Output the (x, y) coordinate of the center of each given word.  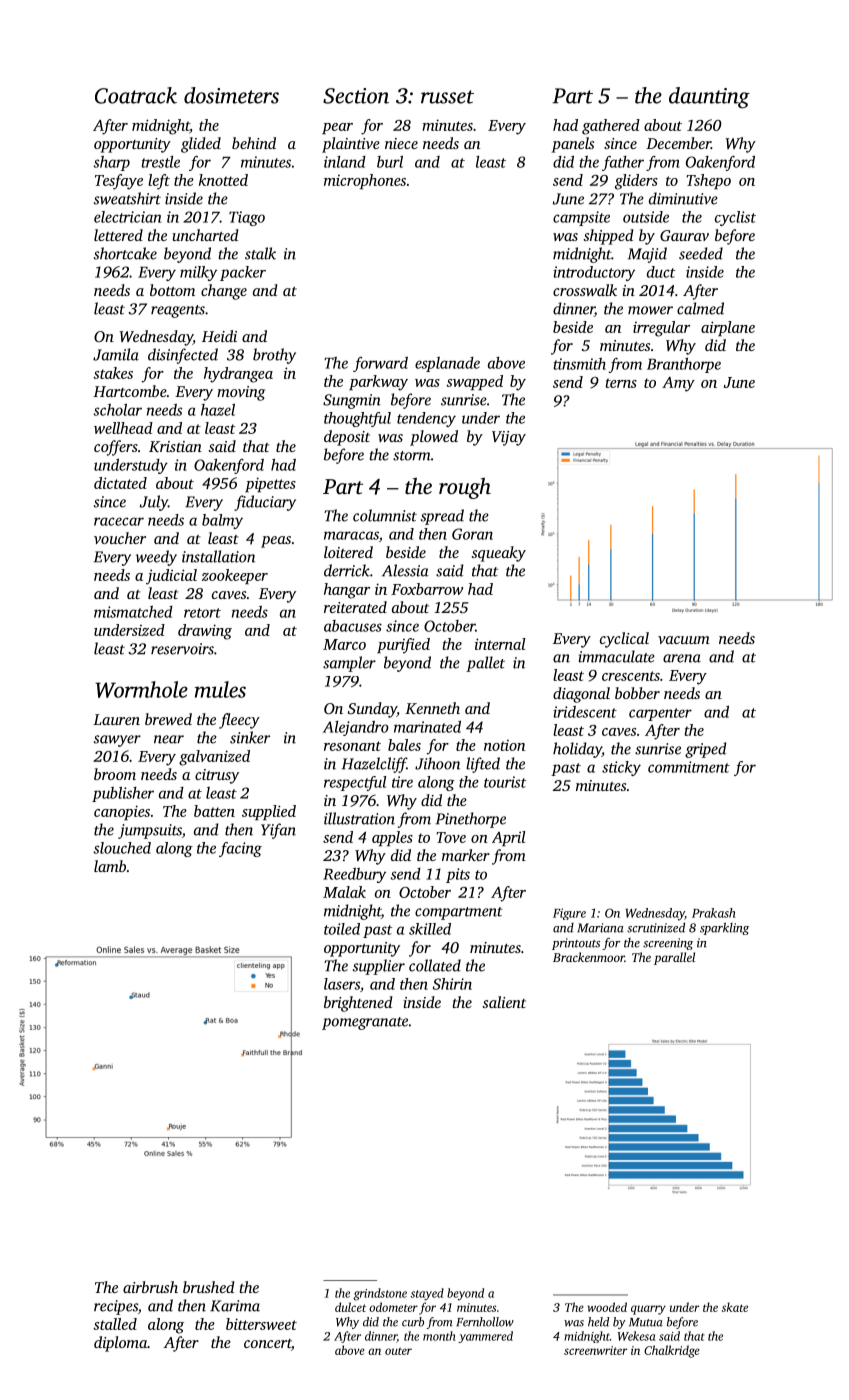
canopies (122, 812)
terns (621, 383)
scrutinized (656, 928)
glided (201, 145)
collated (435, 965)
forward (380, 364)
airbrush (150, 1287)
